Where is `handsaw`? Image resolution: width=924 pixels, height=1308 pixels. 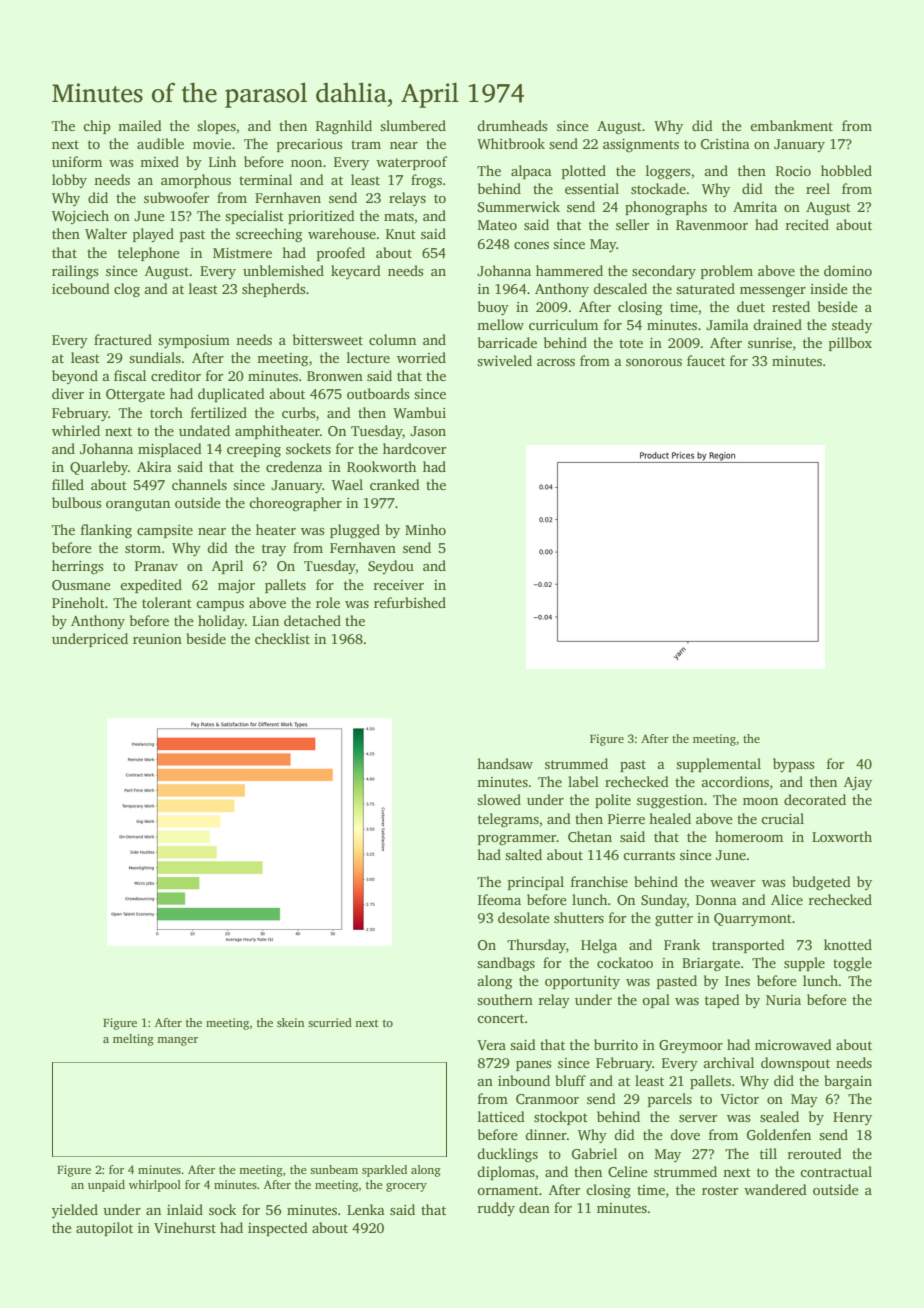 handsaw is located at coordinates (505, 763).
